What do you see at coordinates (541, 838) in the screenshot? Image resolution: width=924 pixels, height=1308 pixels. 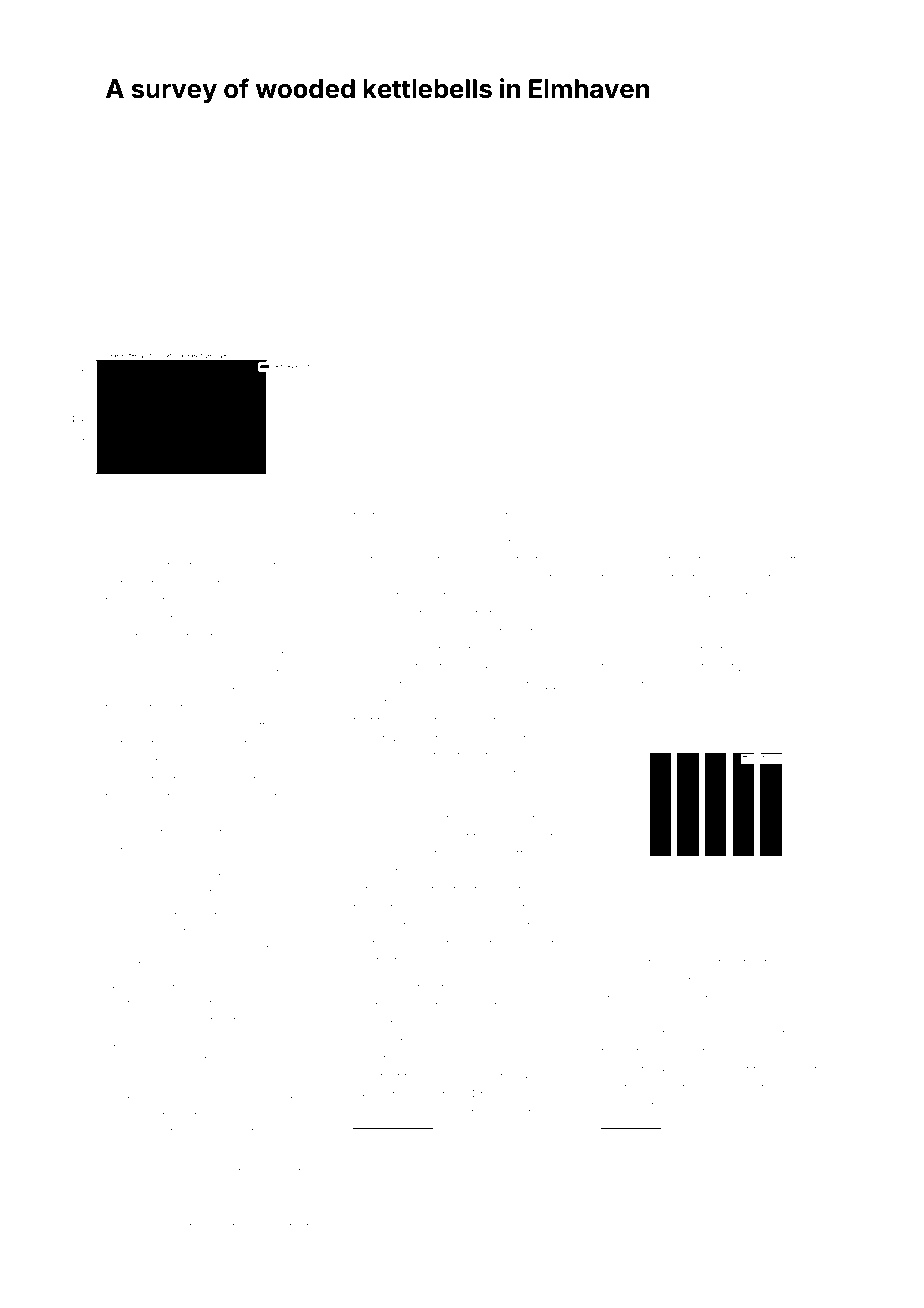 I see `gnat` at bounding box center [541, 838].
